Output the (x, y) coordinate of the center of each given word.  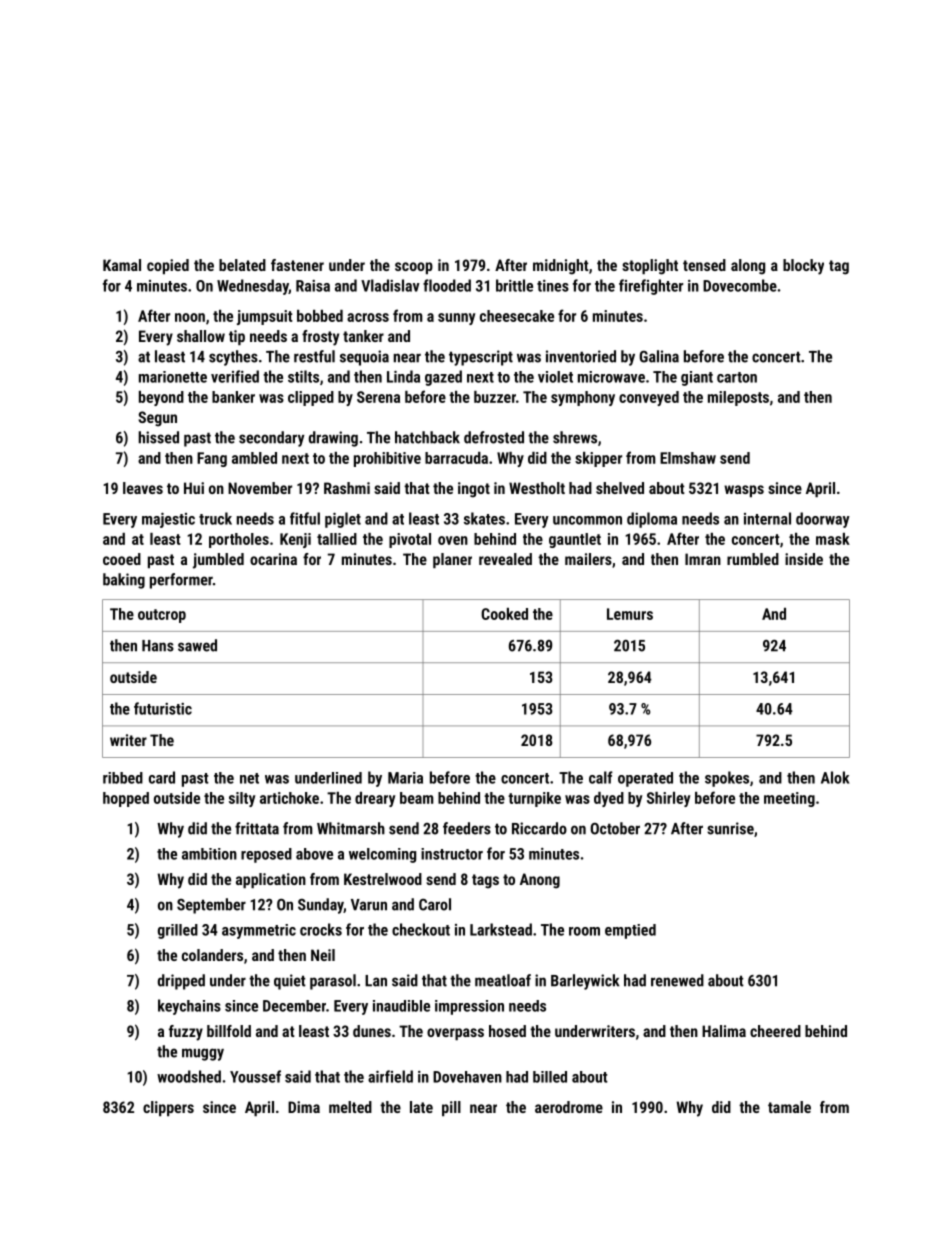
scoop (414, 268)
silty (242, 799)
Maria (405, 778)
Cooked (504, 614)
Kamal (122, 265)
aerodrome (569, 1107)
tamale (789, 1107)
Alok (835, 777)
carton (737, 377)
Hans (158, 646)
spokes (727, 779)
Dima (304, 1107)
